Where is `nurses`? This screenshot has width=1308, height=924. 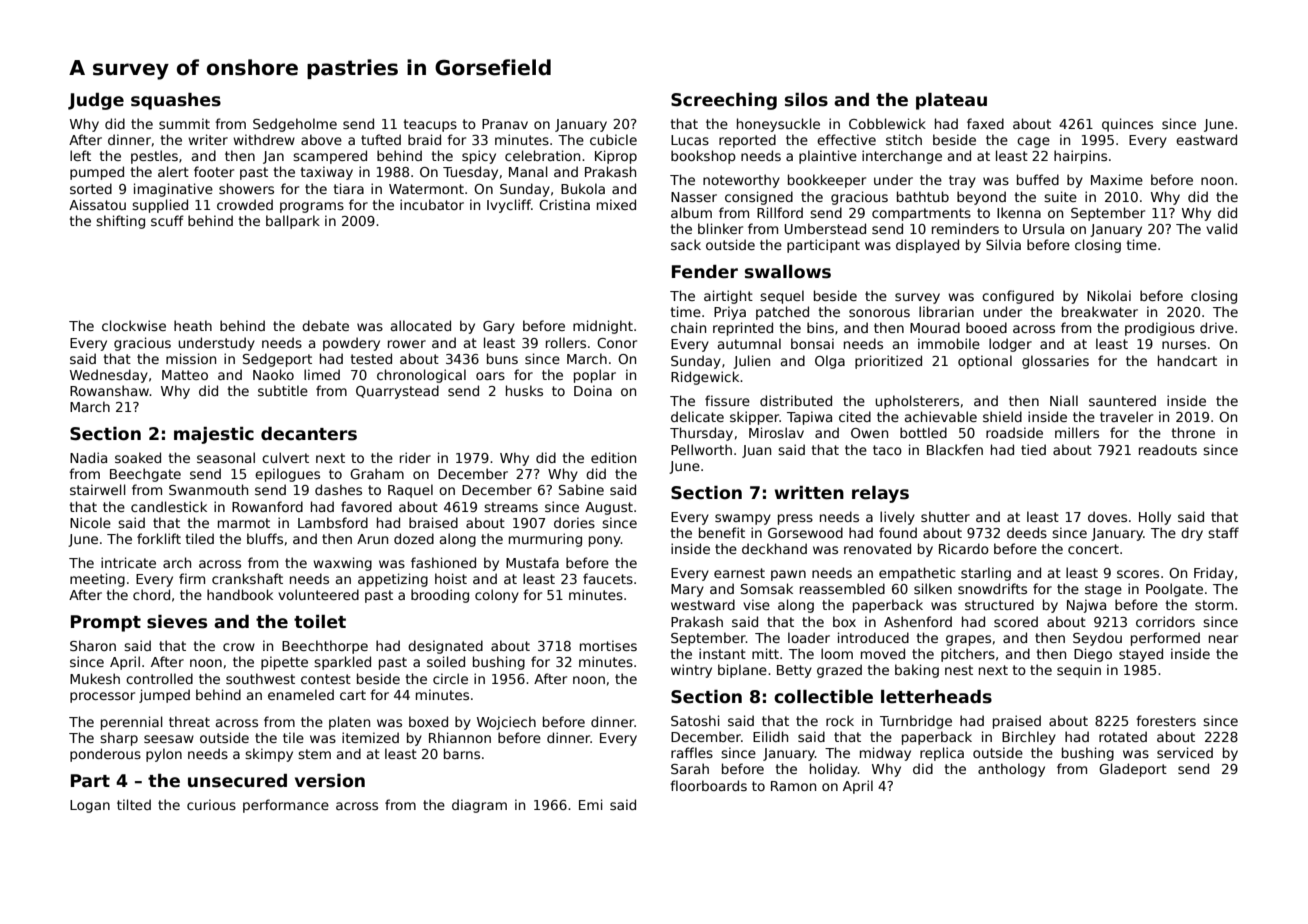
nurses is located at coordinates (1184, 345).
